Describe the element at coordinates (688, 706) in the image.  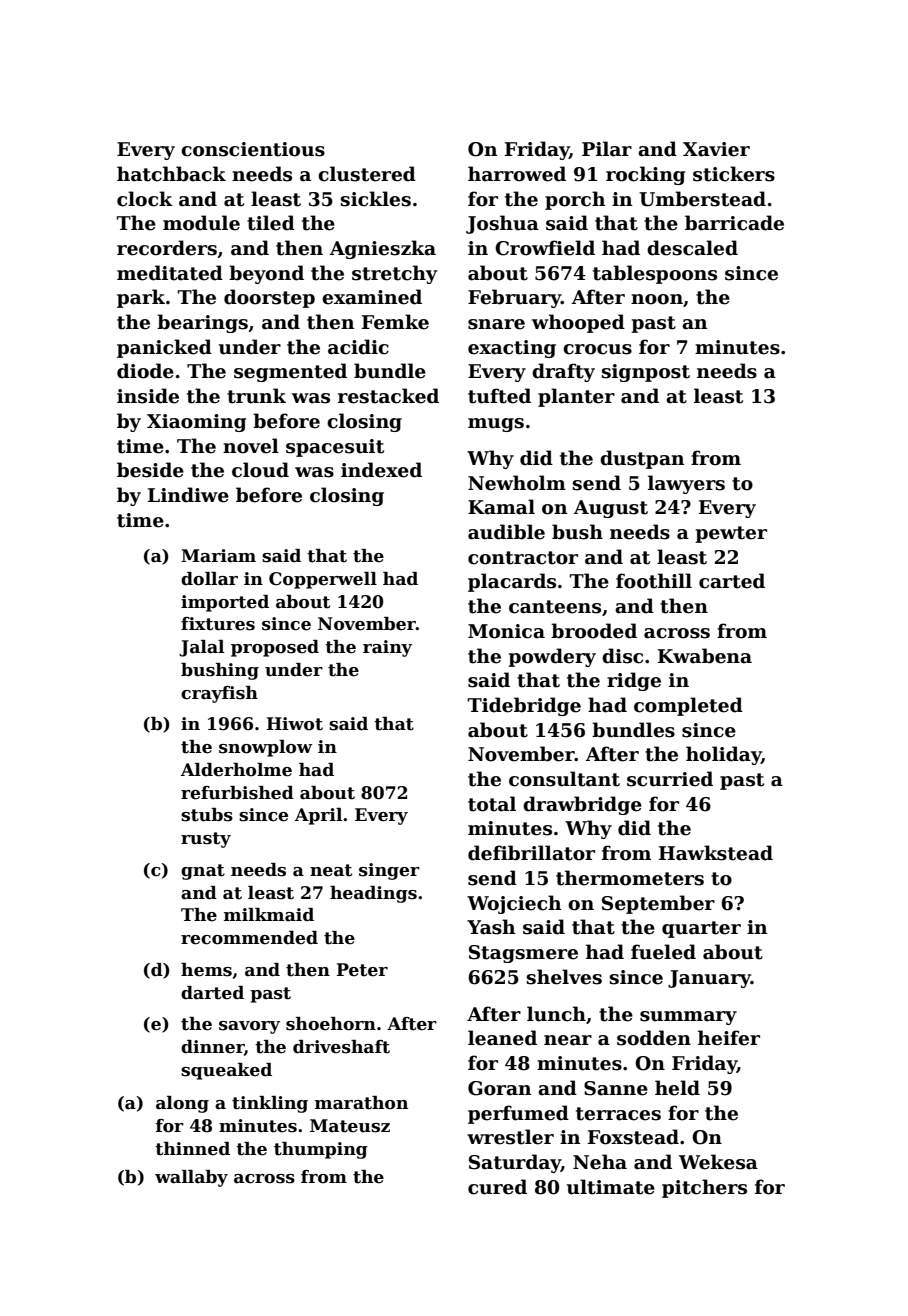
I see `completed` at that location.
